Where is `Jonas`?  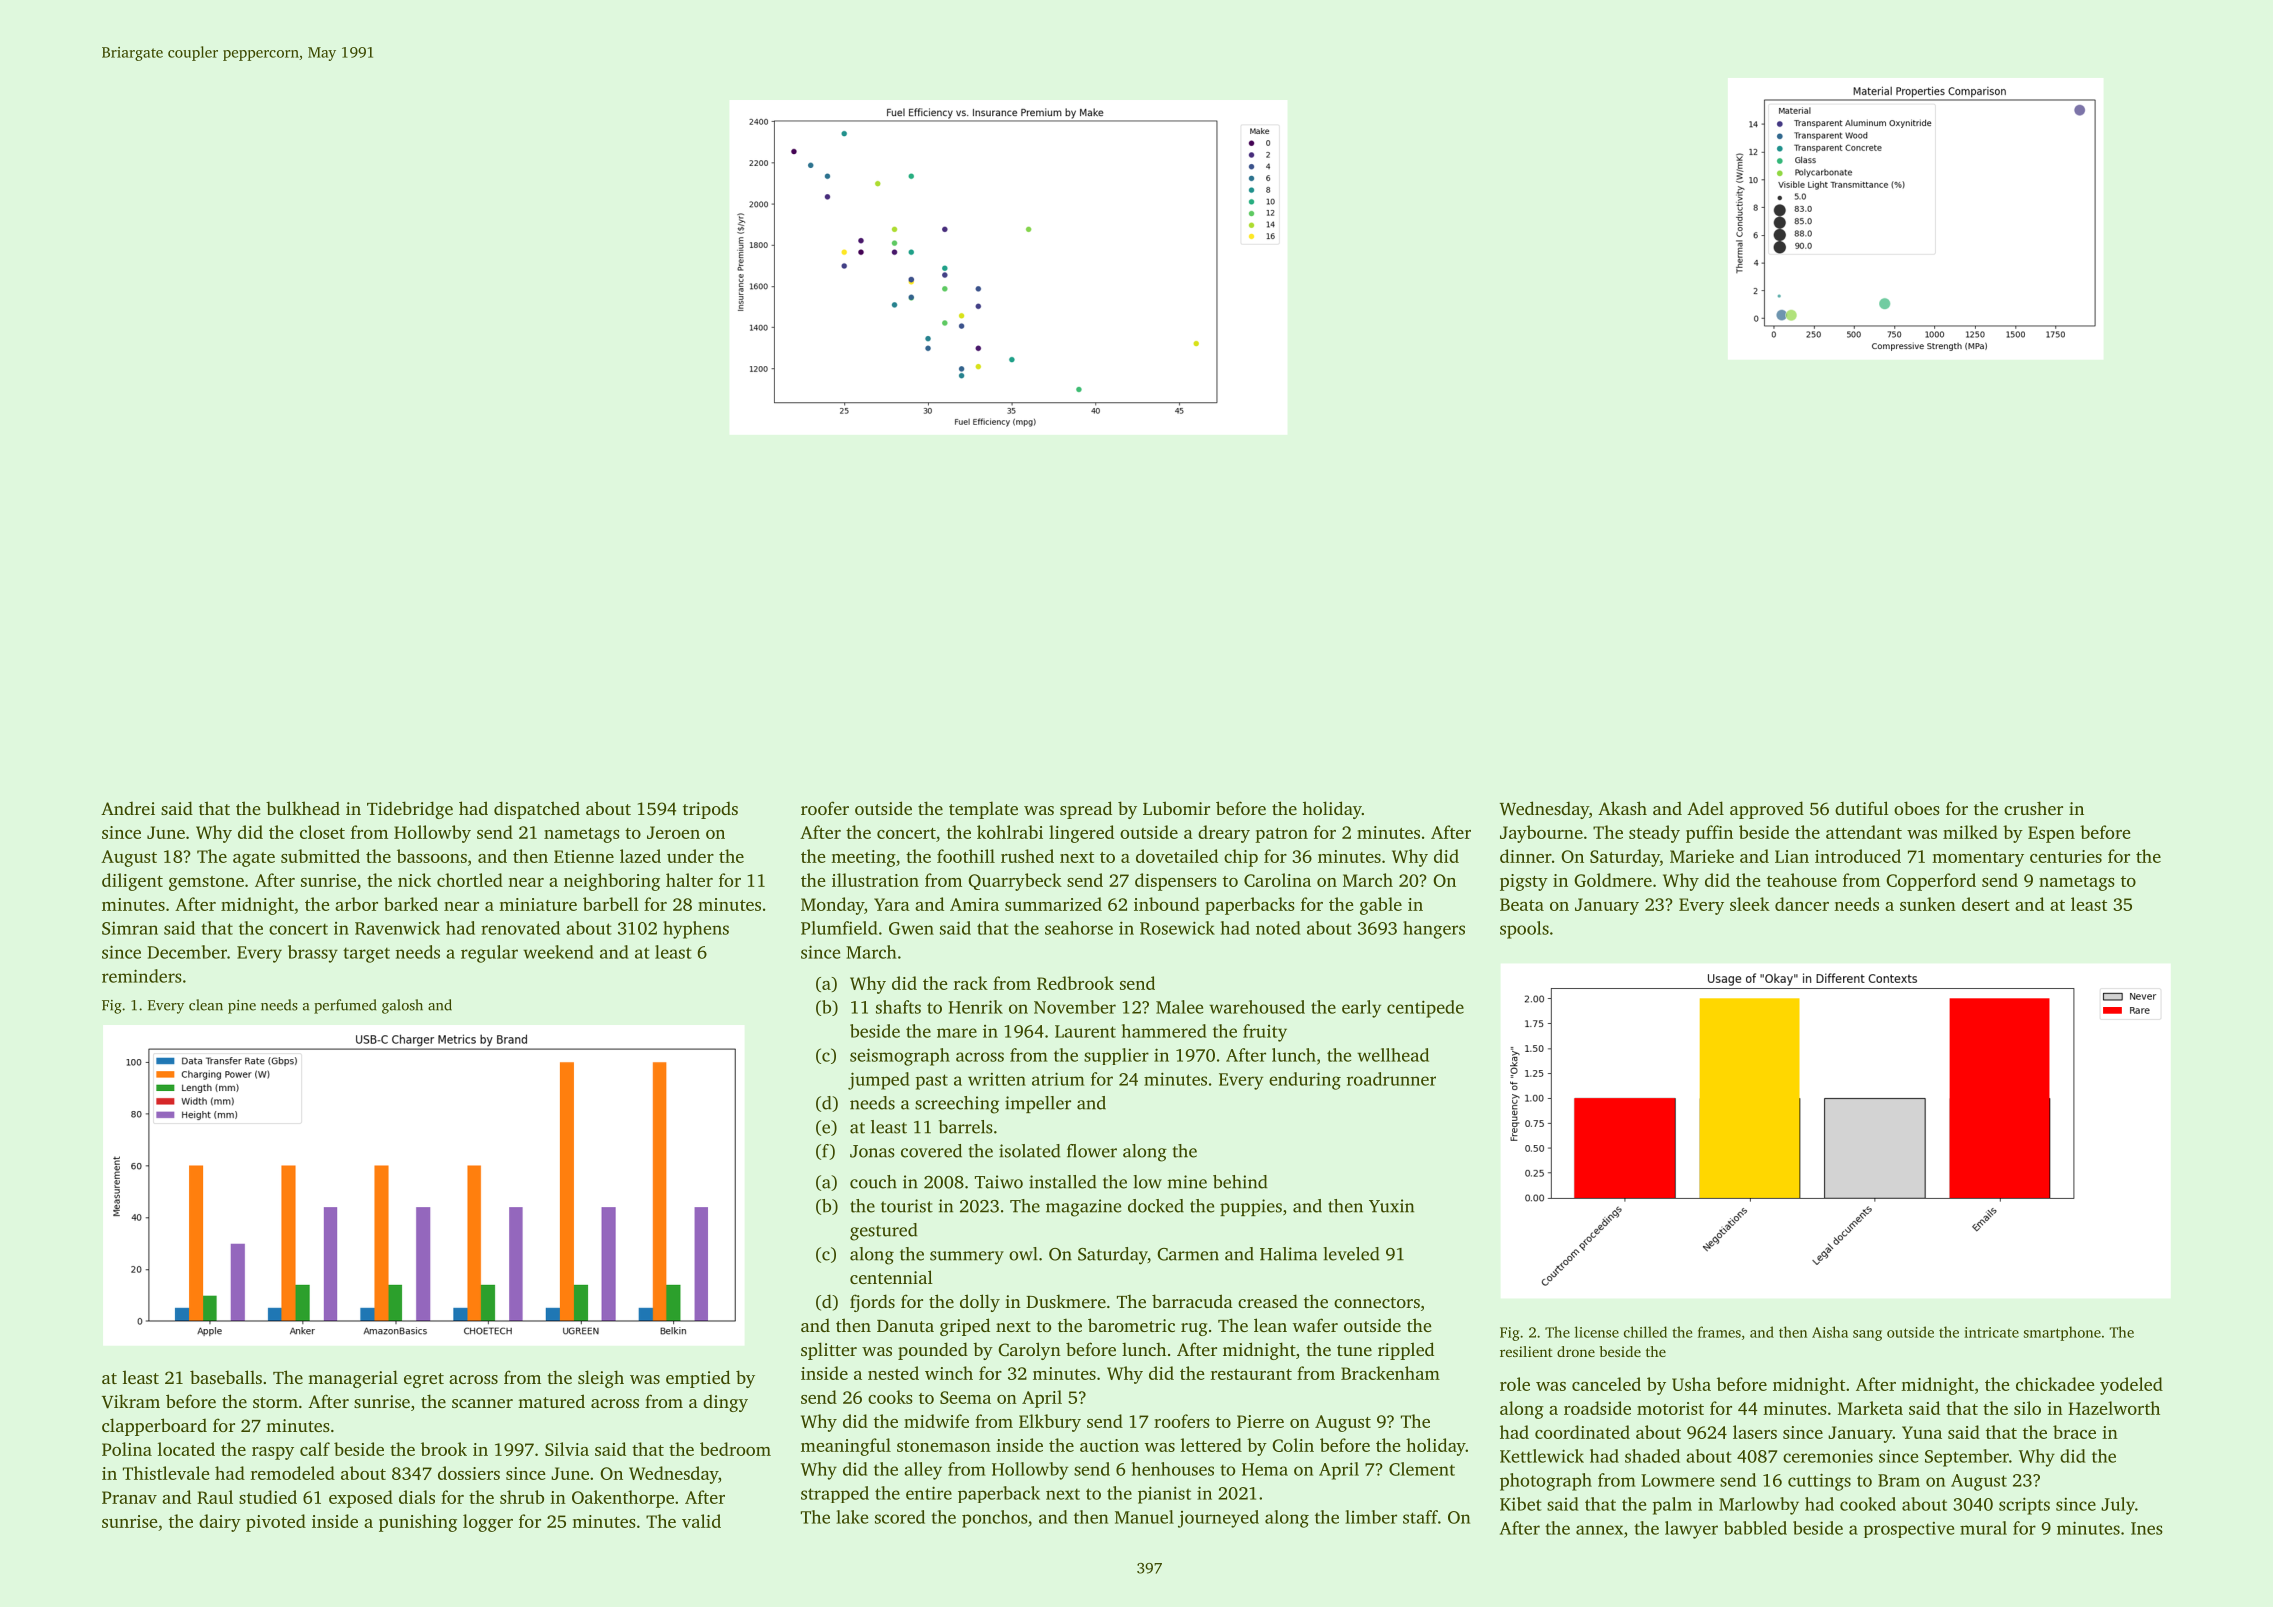
Jonas is located at coordinates (872, 1151).
